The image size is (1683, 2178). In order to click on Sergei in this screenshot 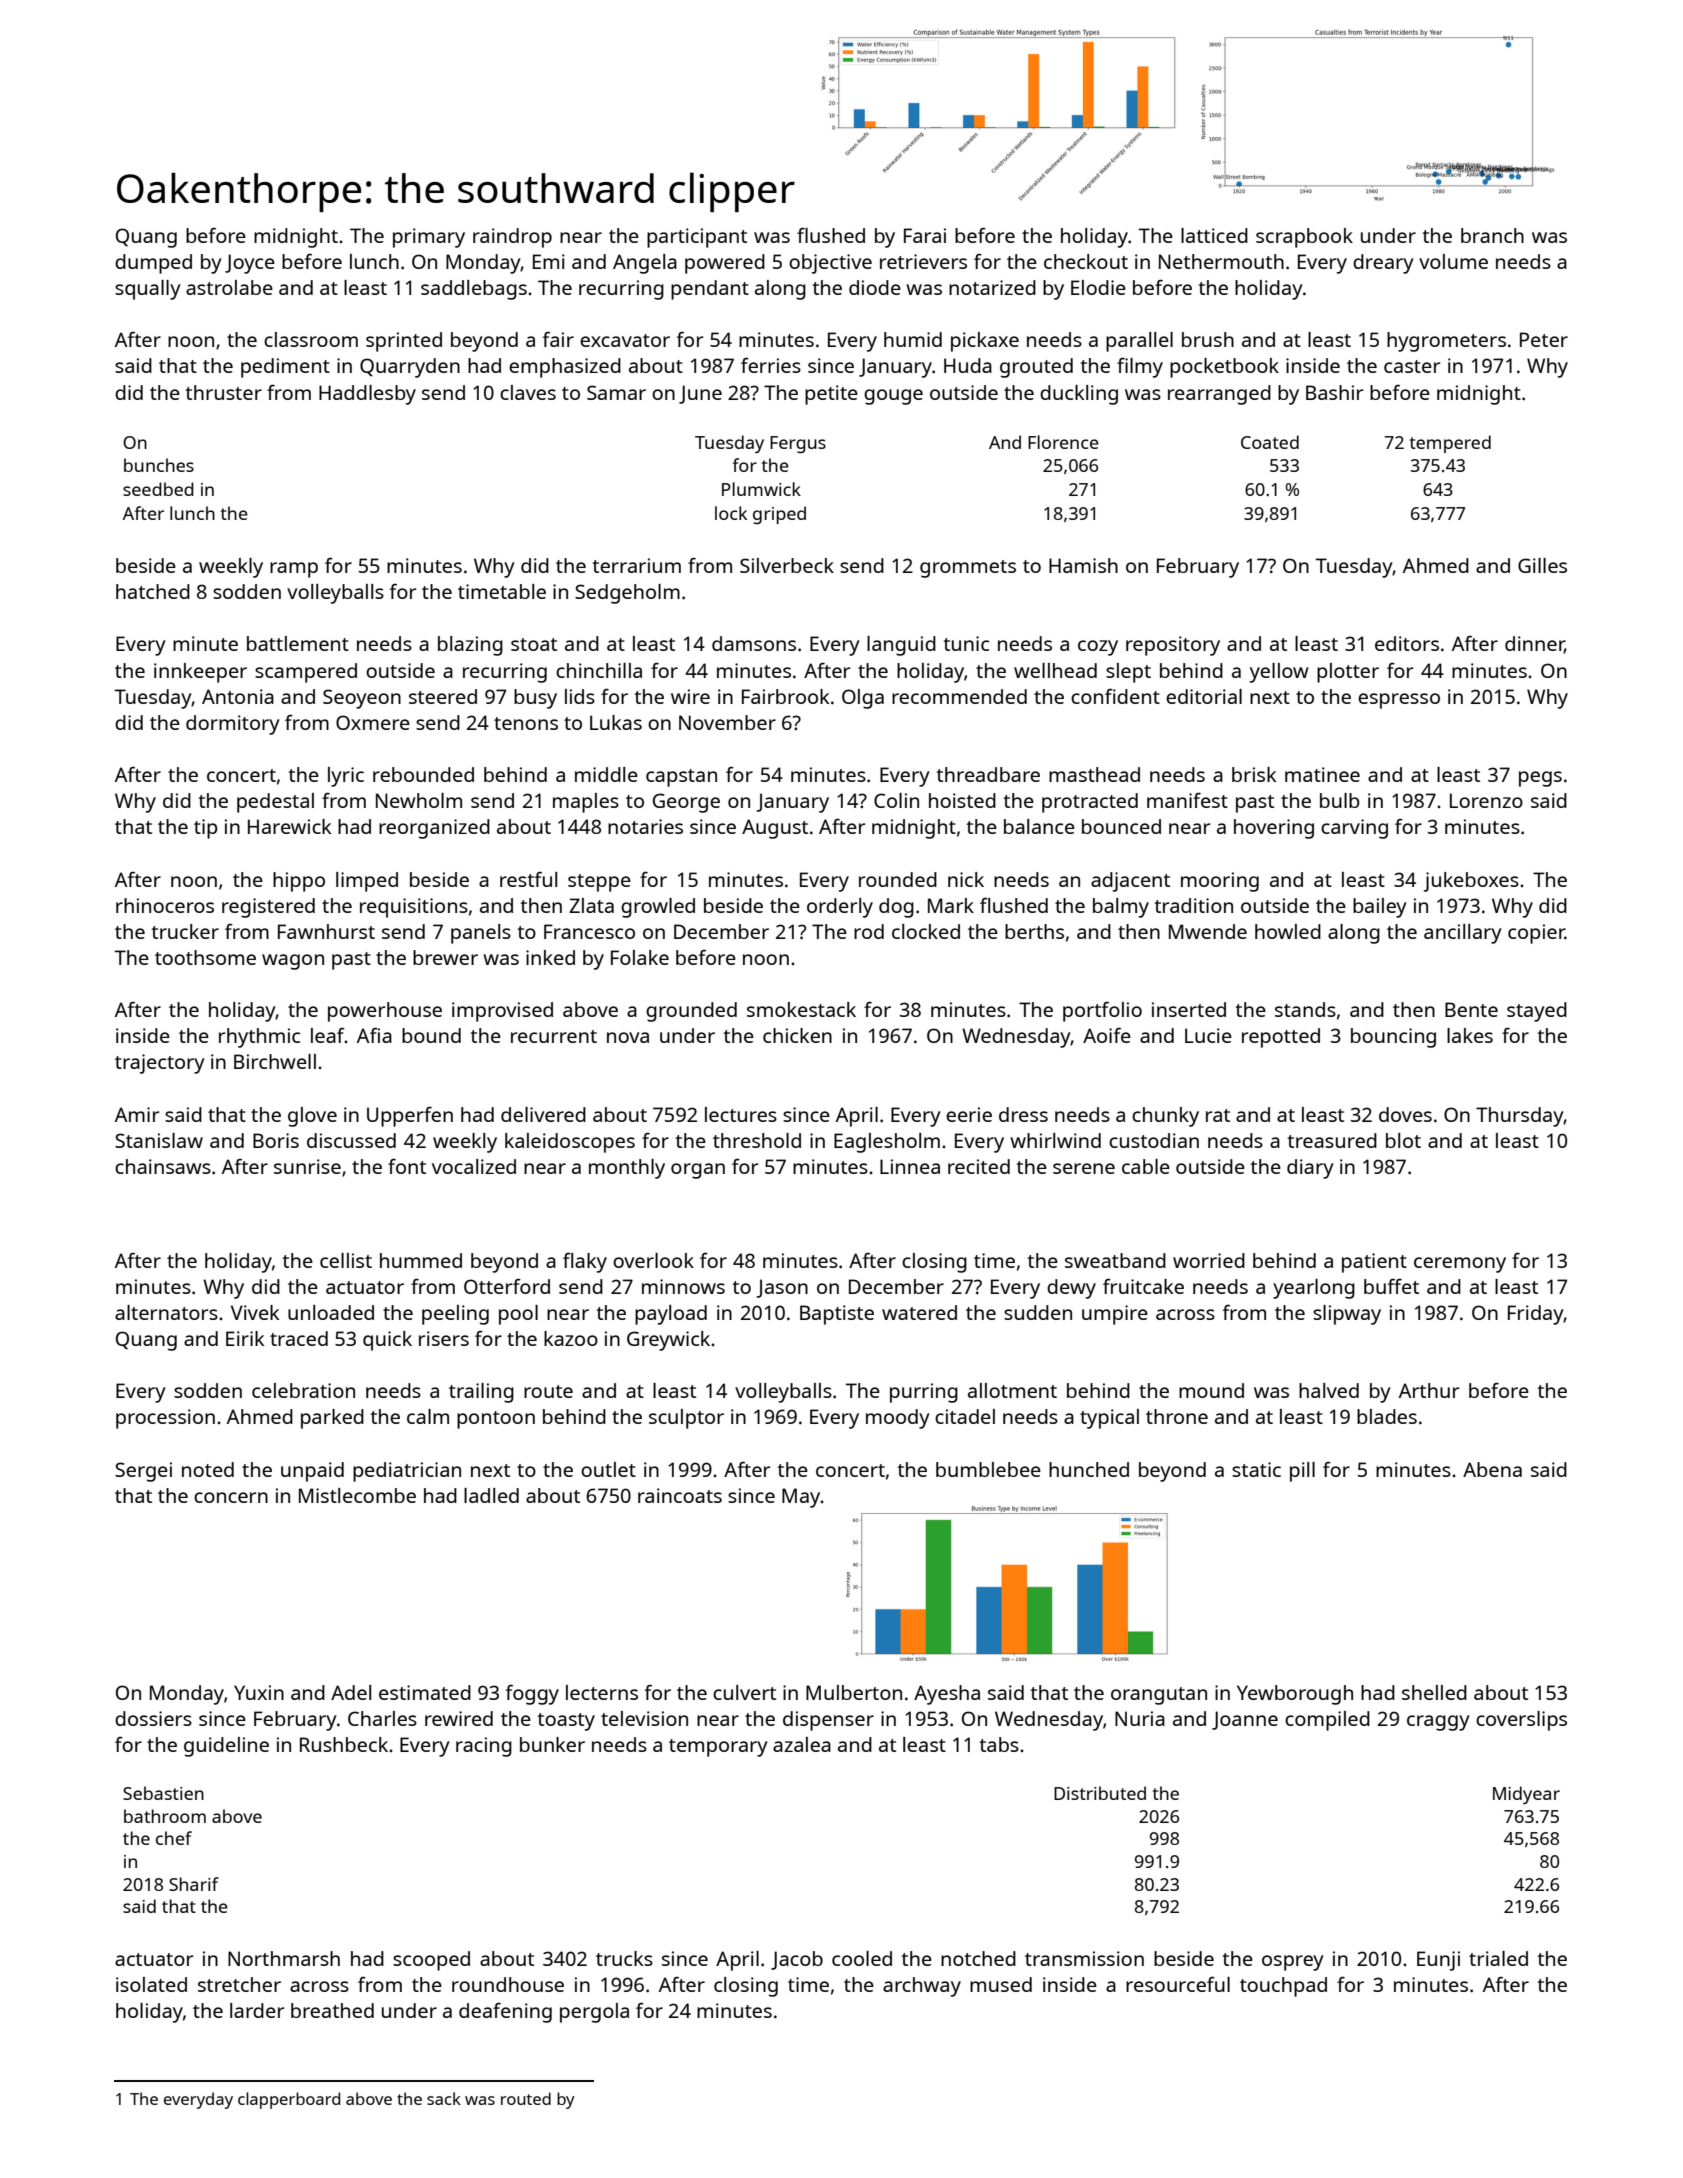, I will do `click(143, 1472)`.
